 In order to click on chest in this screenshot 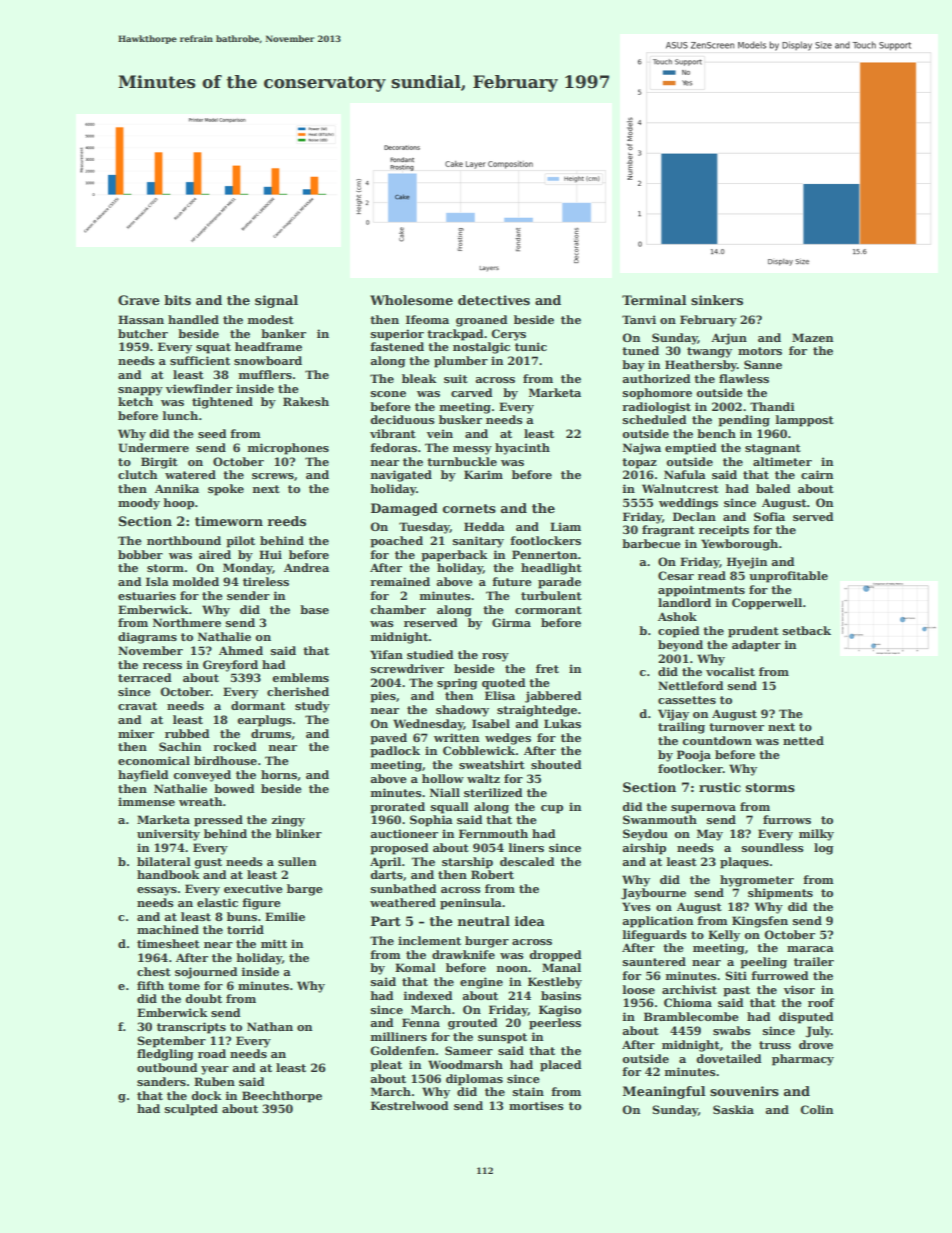, I will do `click(154, 971)`.
